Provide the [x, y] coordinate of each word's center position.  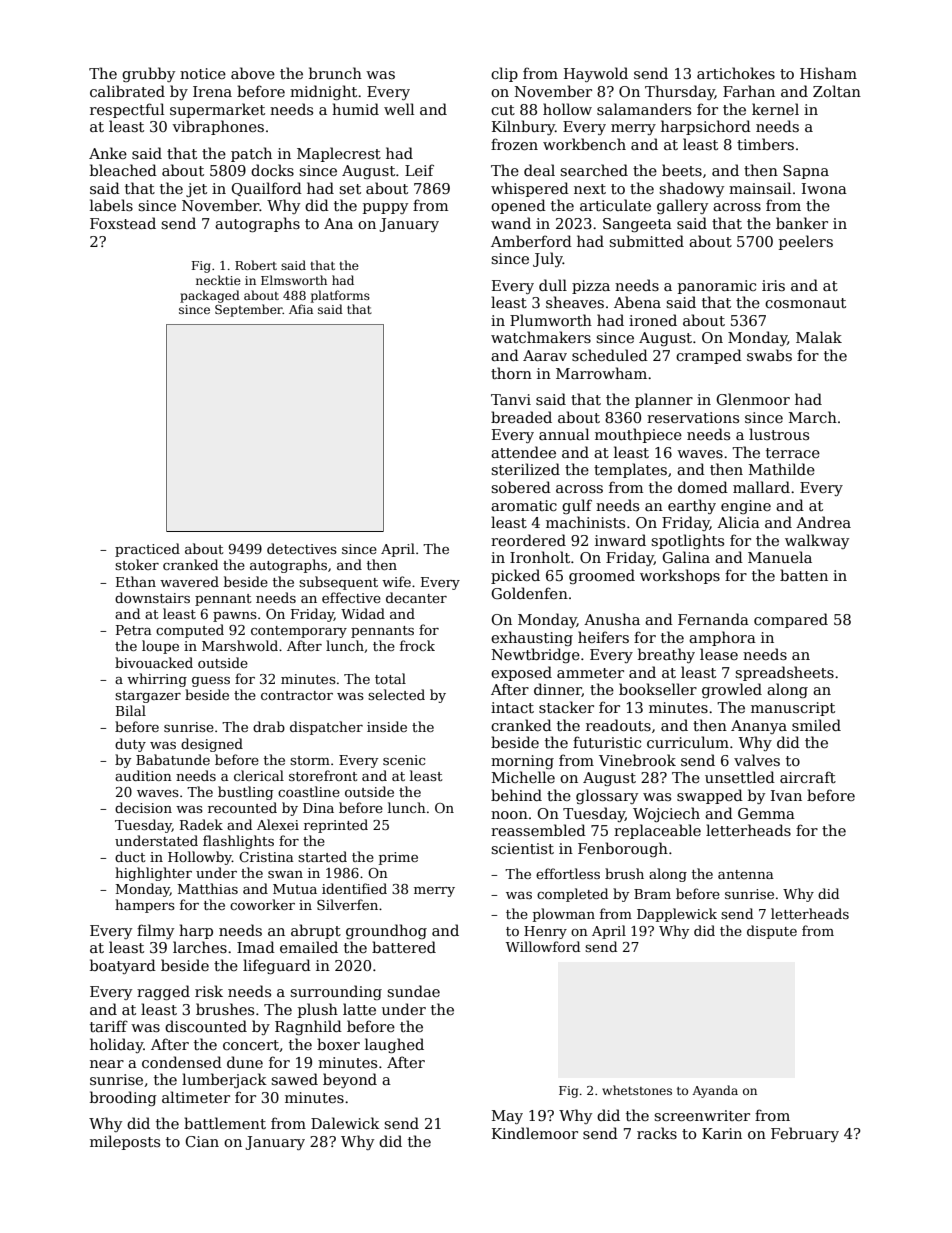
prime [398, 858]
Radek [201, 824]
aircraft [808, 777]
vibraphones [218, 127]
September [249, 310]
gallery [682, 206]
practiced [147, 550]
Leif [419, 170]
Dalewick [345, 1123]
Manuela [780, 557]
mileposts [125, 1142]
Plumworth [551, 320]
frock [417, 645]
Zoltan [837, 91]
